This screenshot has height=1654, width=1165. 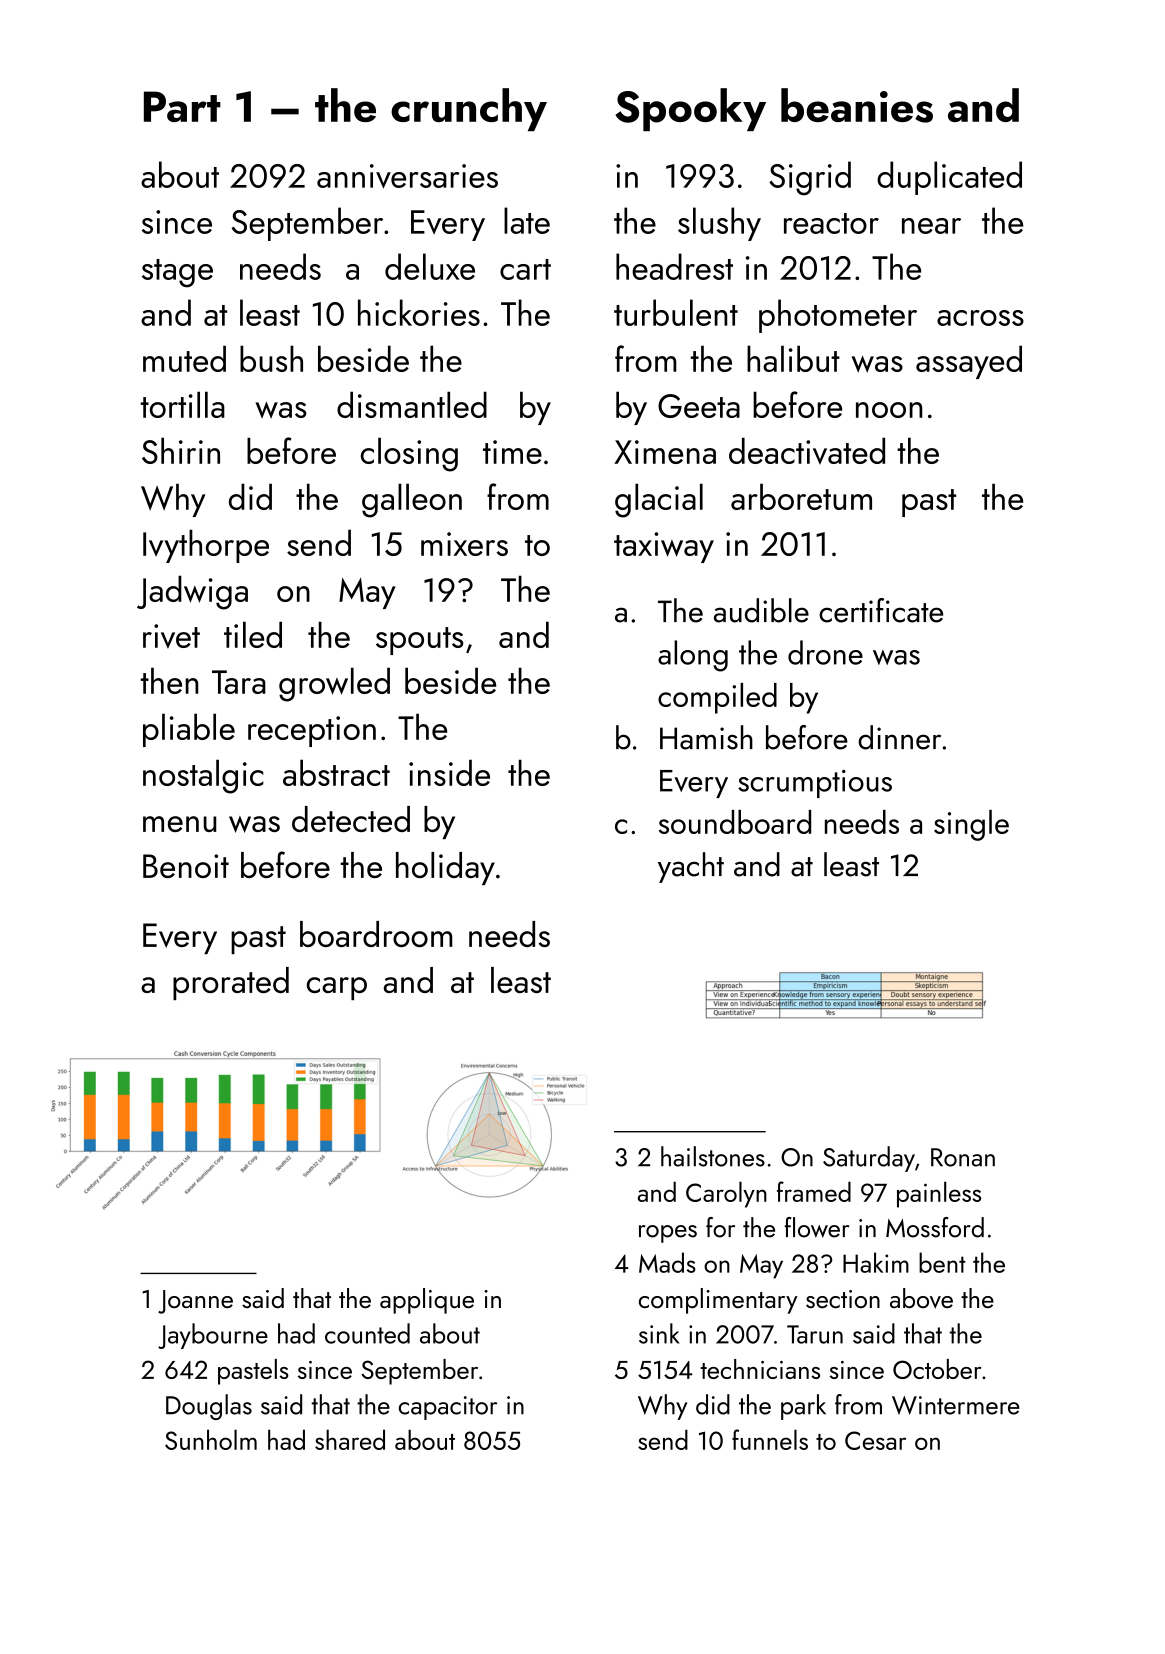 I want to click on audible, so click(x=761, y=610).
